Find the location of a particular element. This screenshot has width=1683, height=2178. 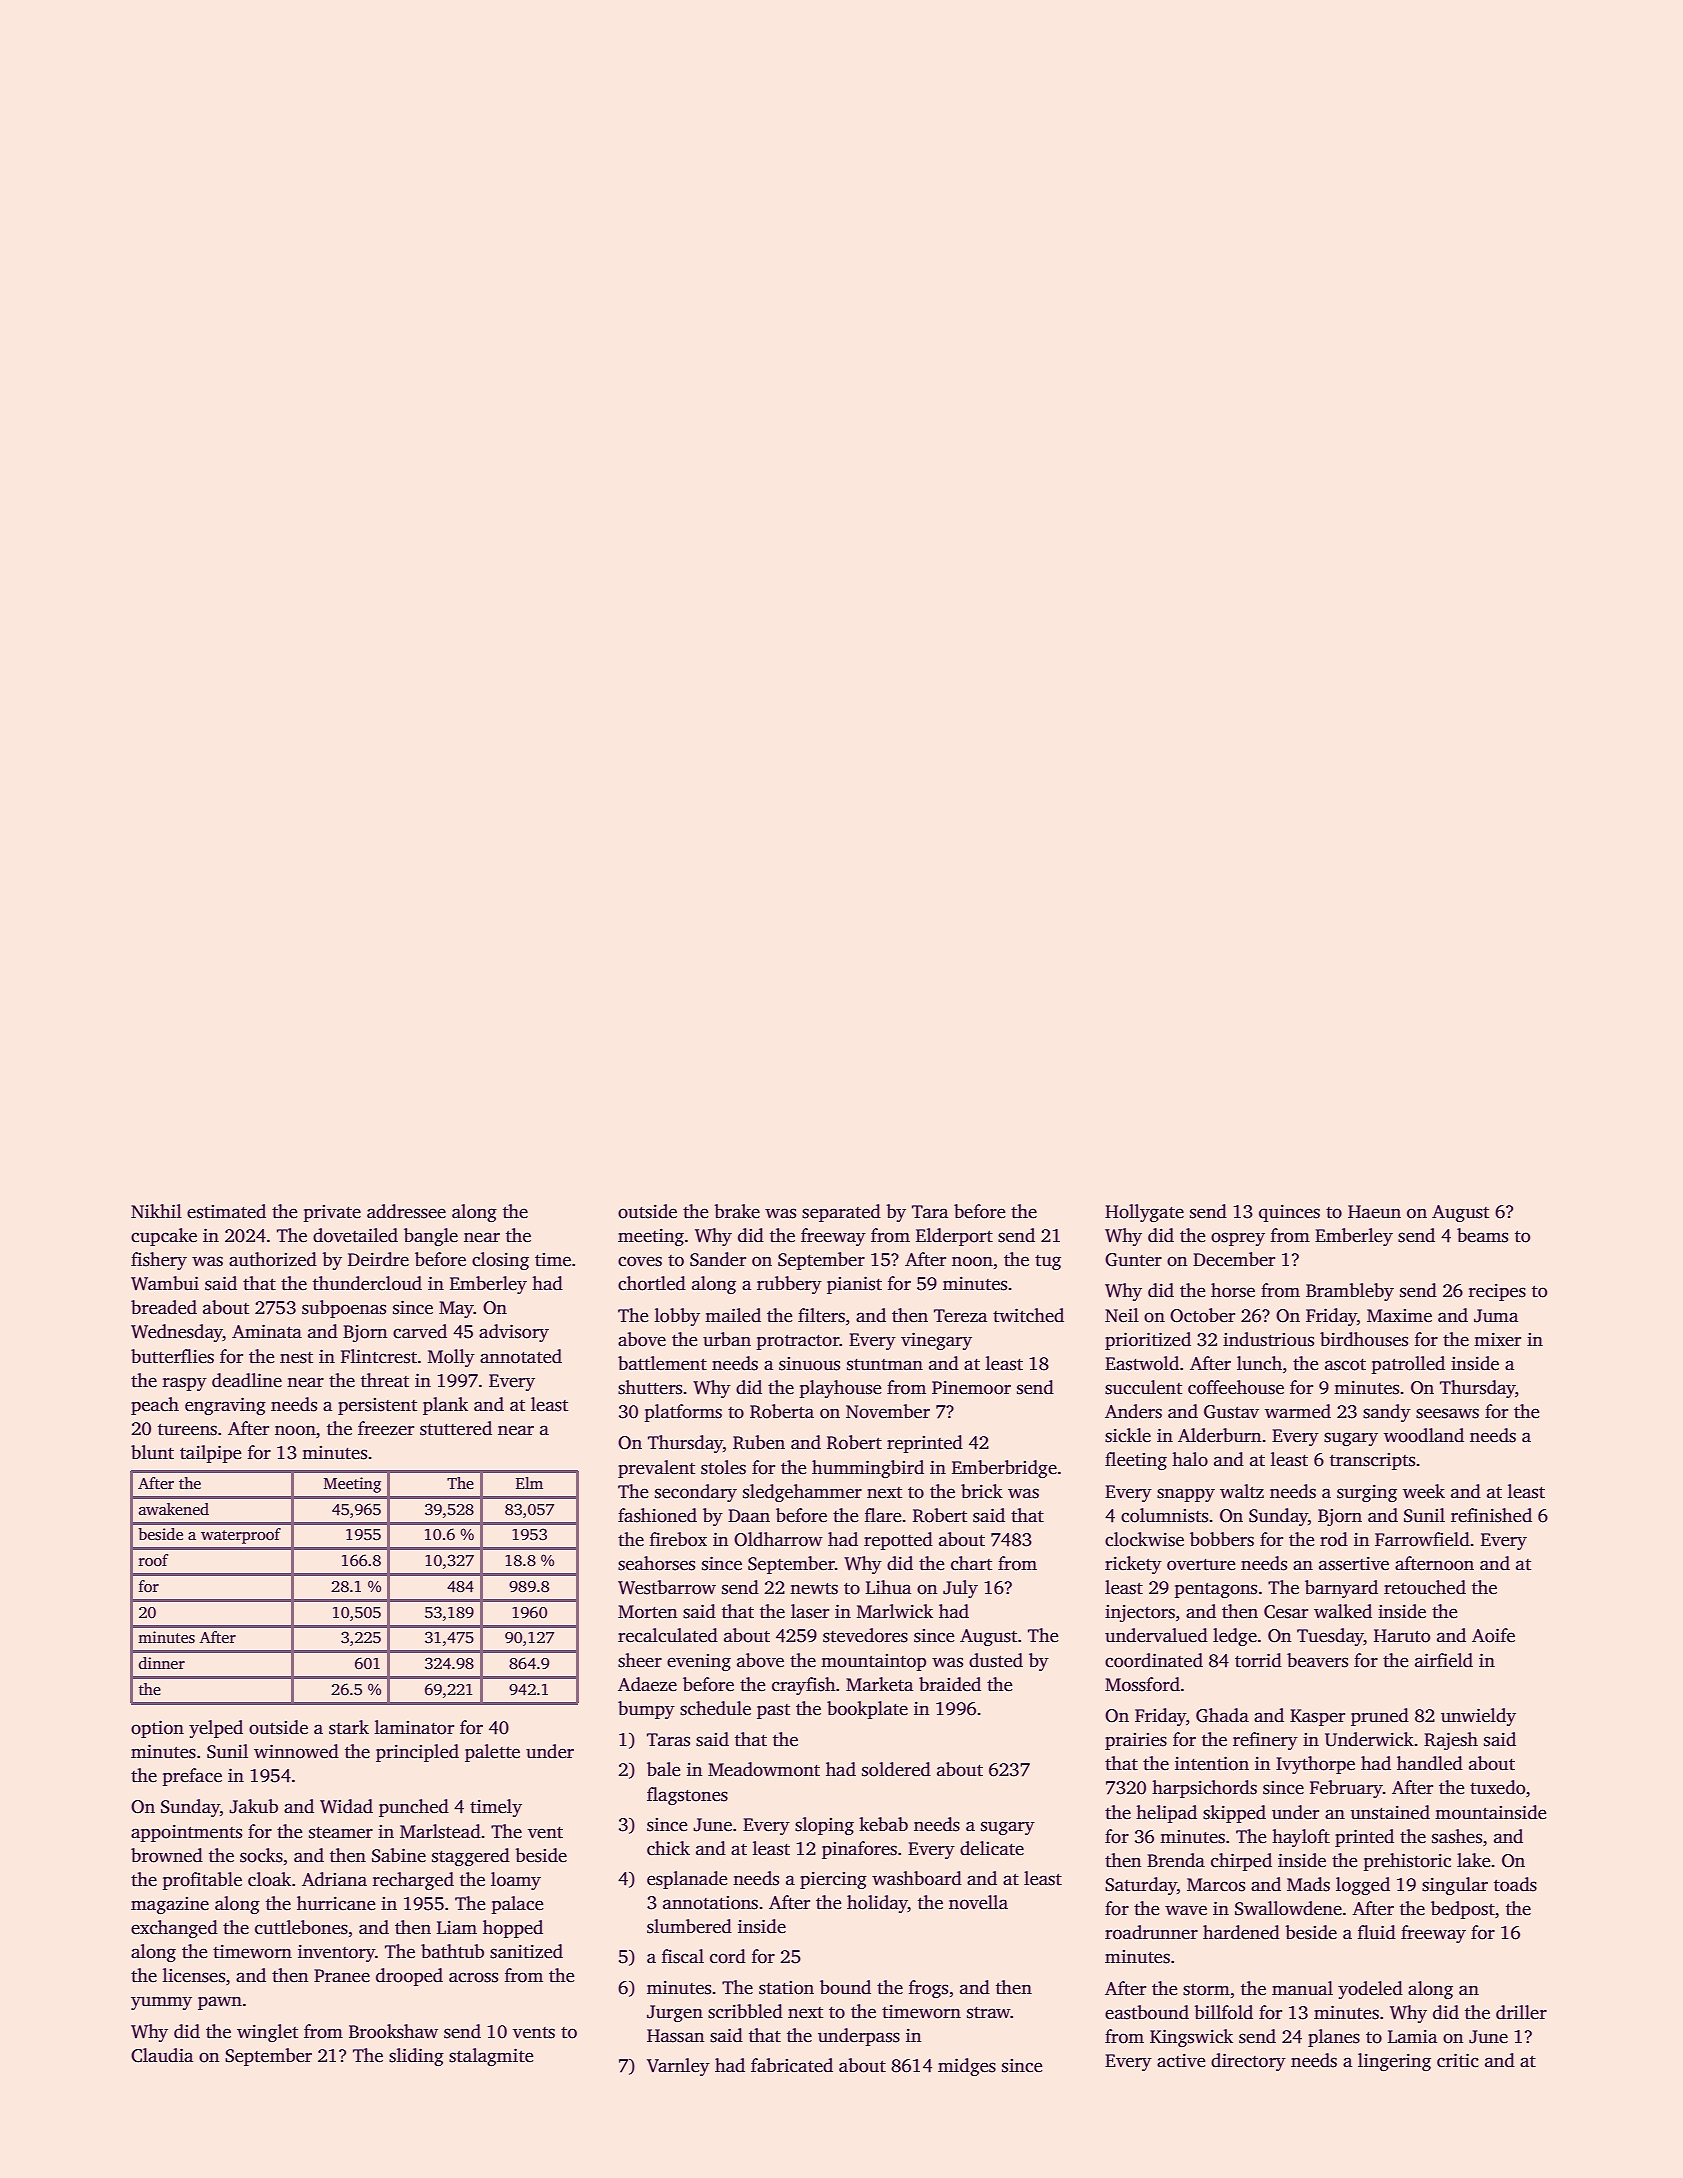

hummingbird is located at coordinates (868, 1469).
